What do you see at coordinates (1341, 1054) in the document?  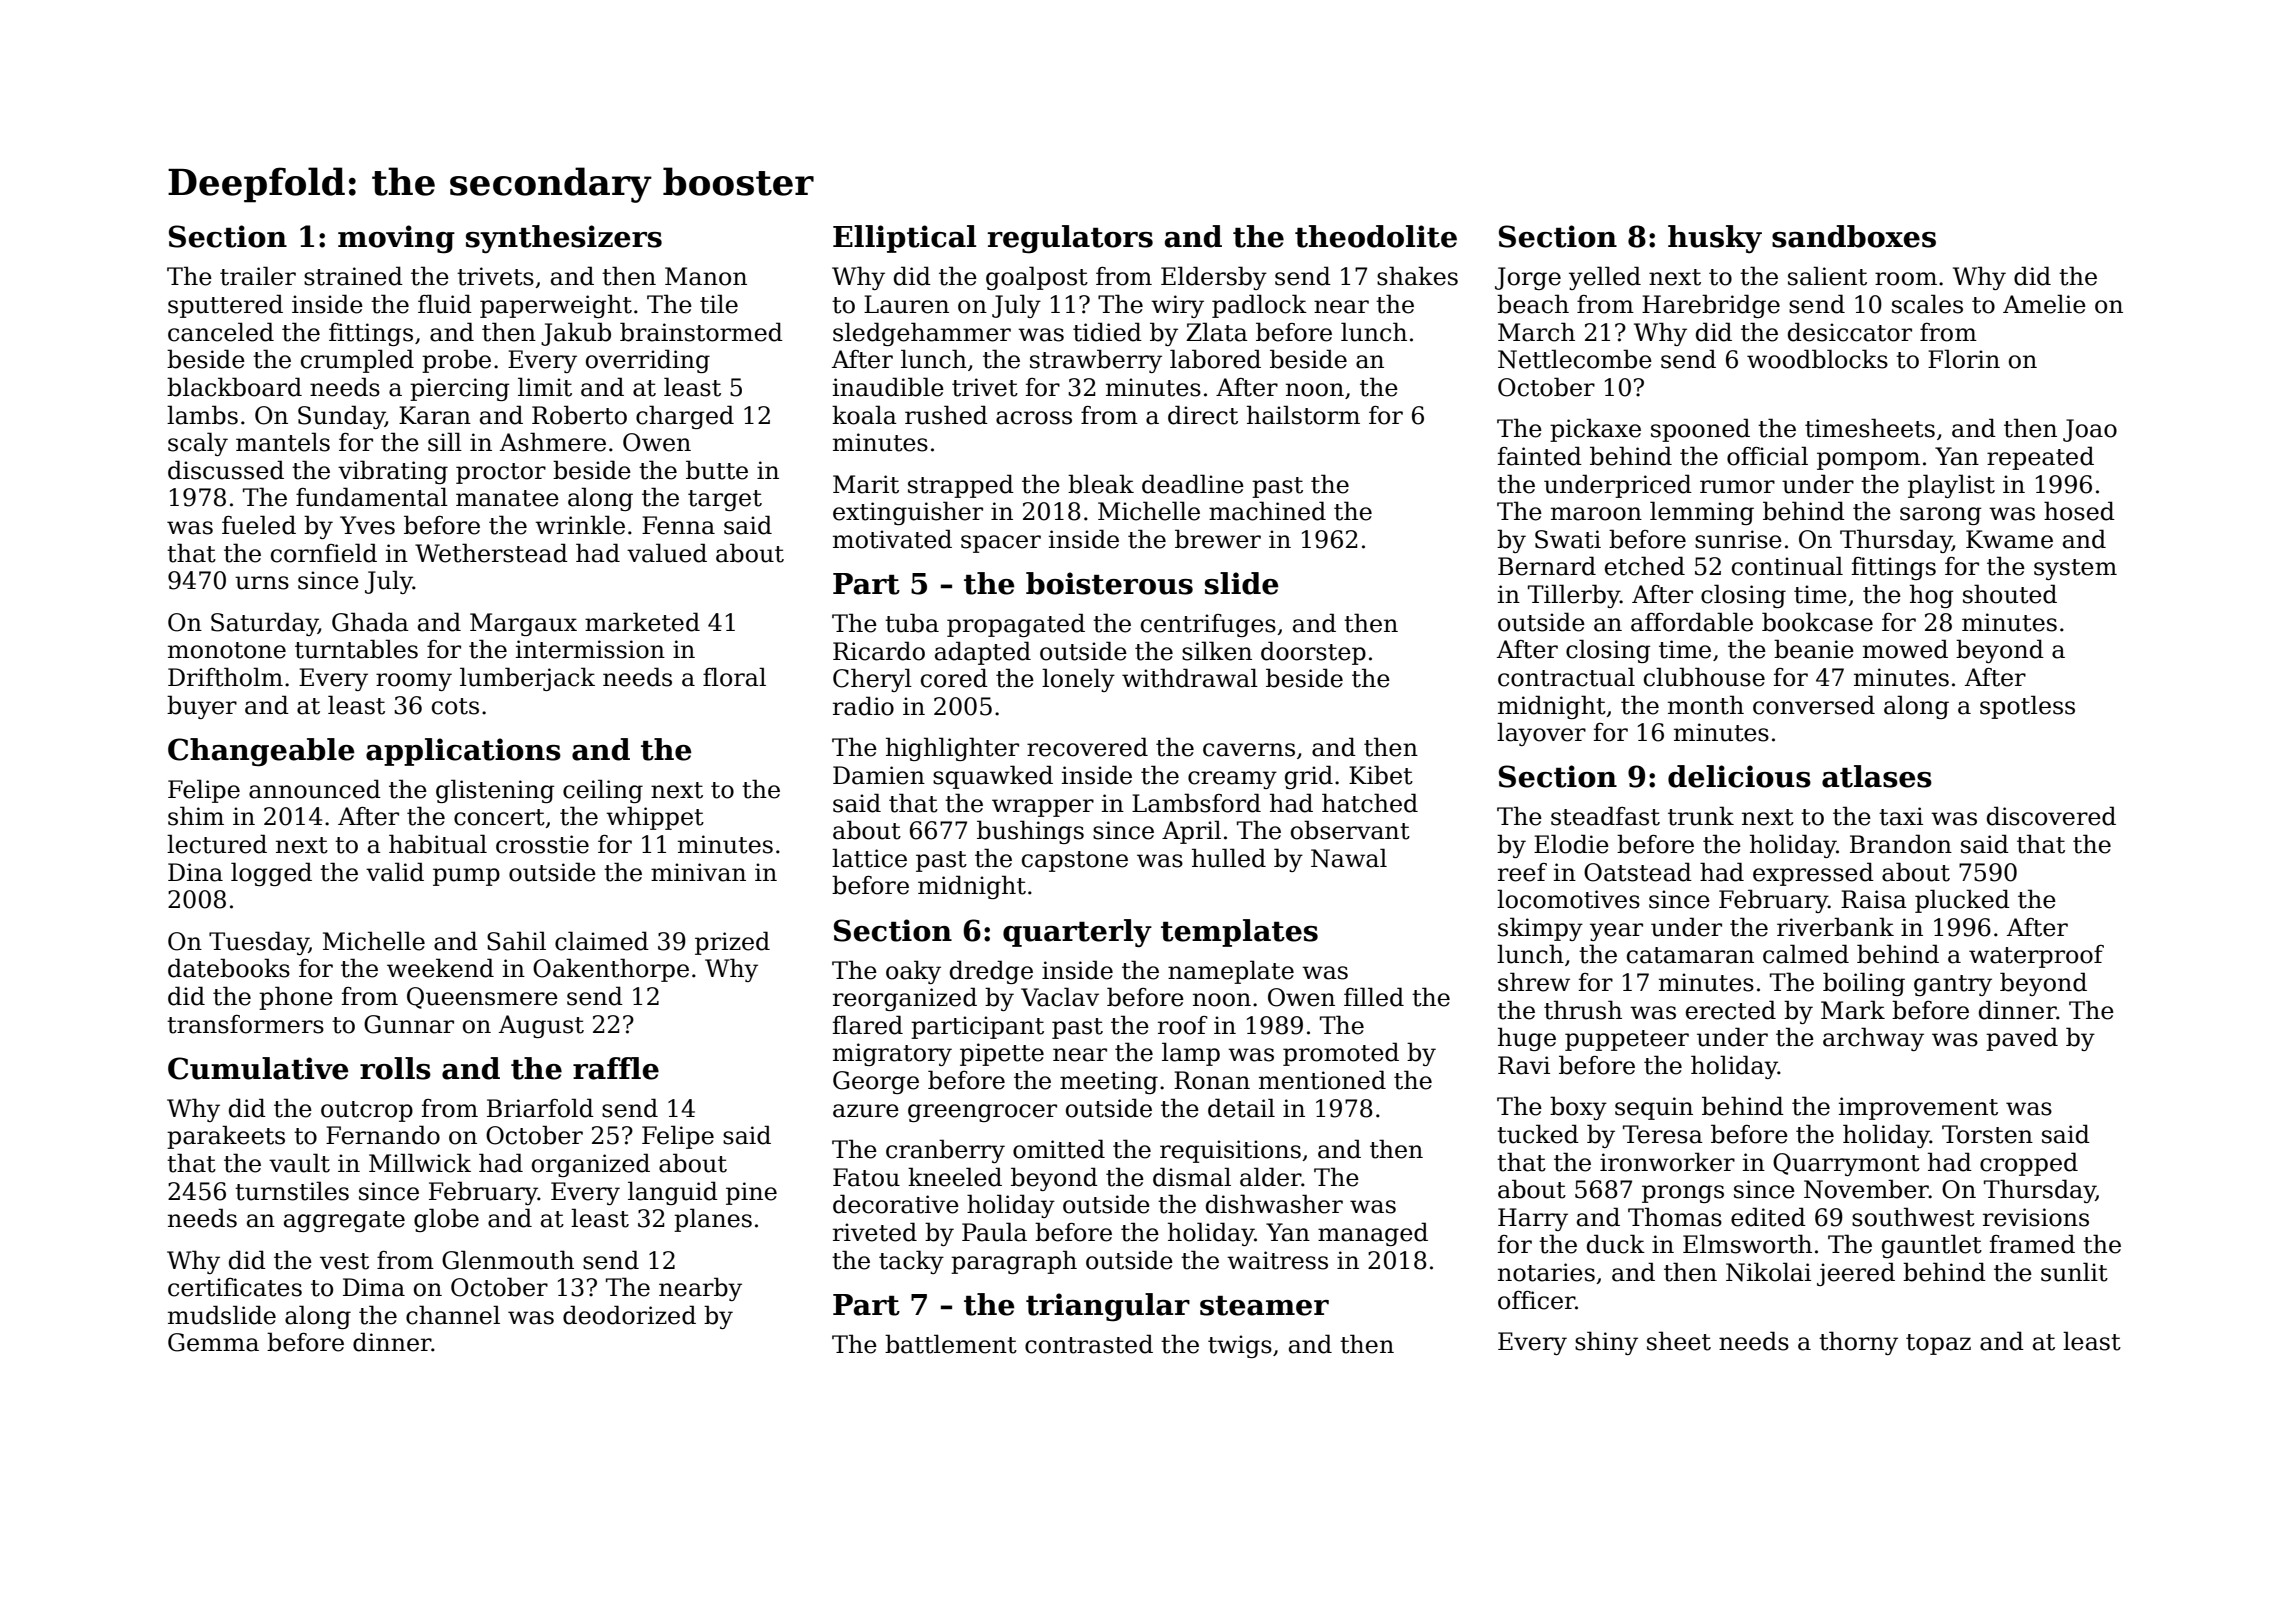 I see `promoted` at bounding box center [1341, 1054].
